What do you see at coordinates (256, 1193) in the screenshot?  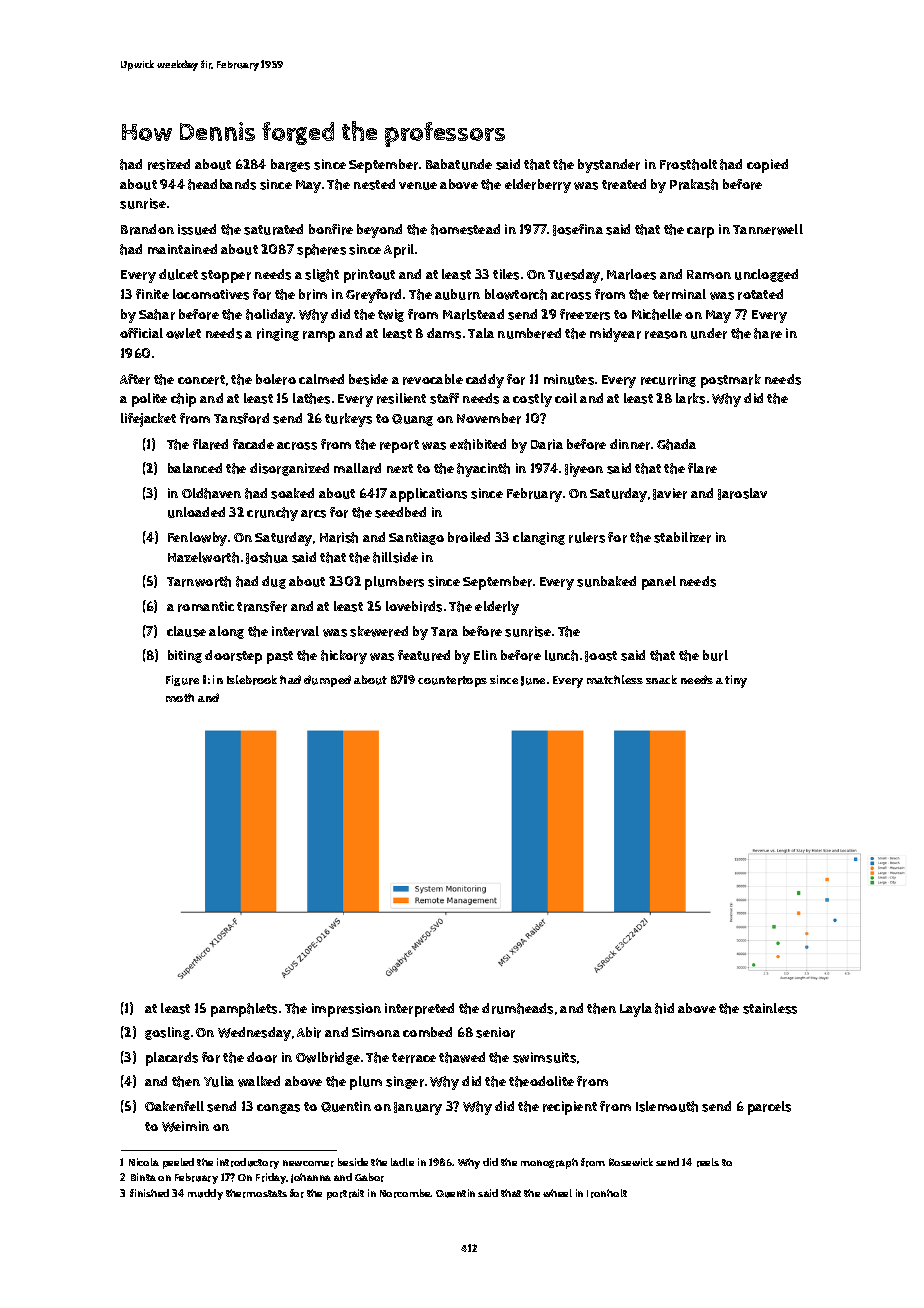 I see `thermostats` at bounding box center [256, 1193].
